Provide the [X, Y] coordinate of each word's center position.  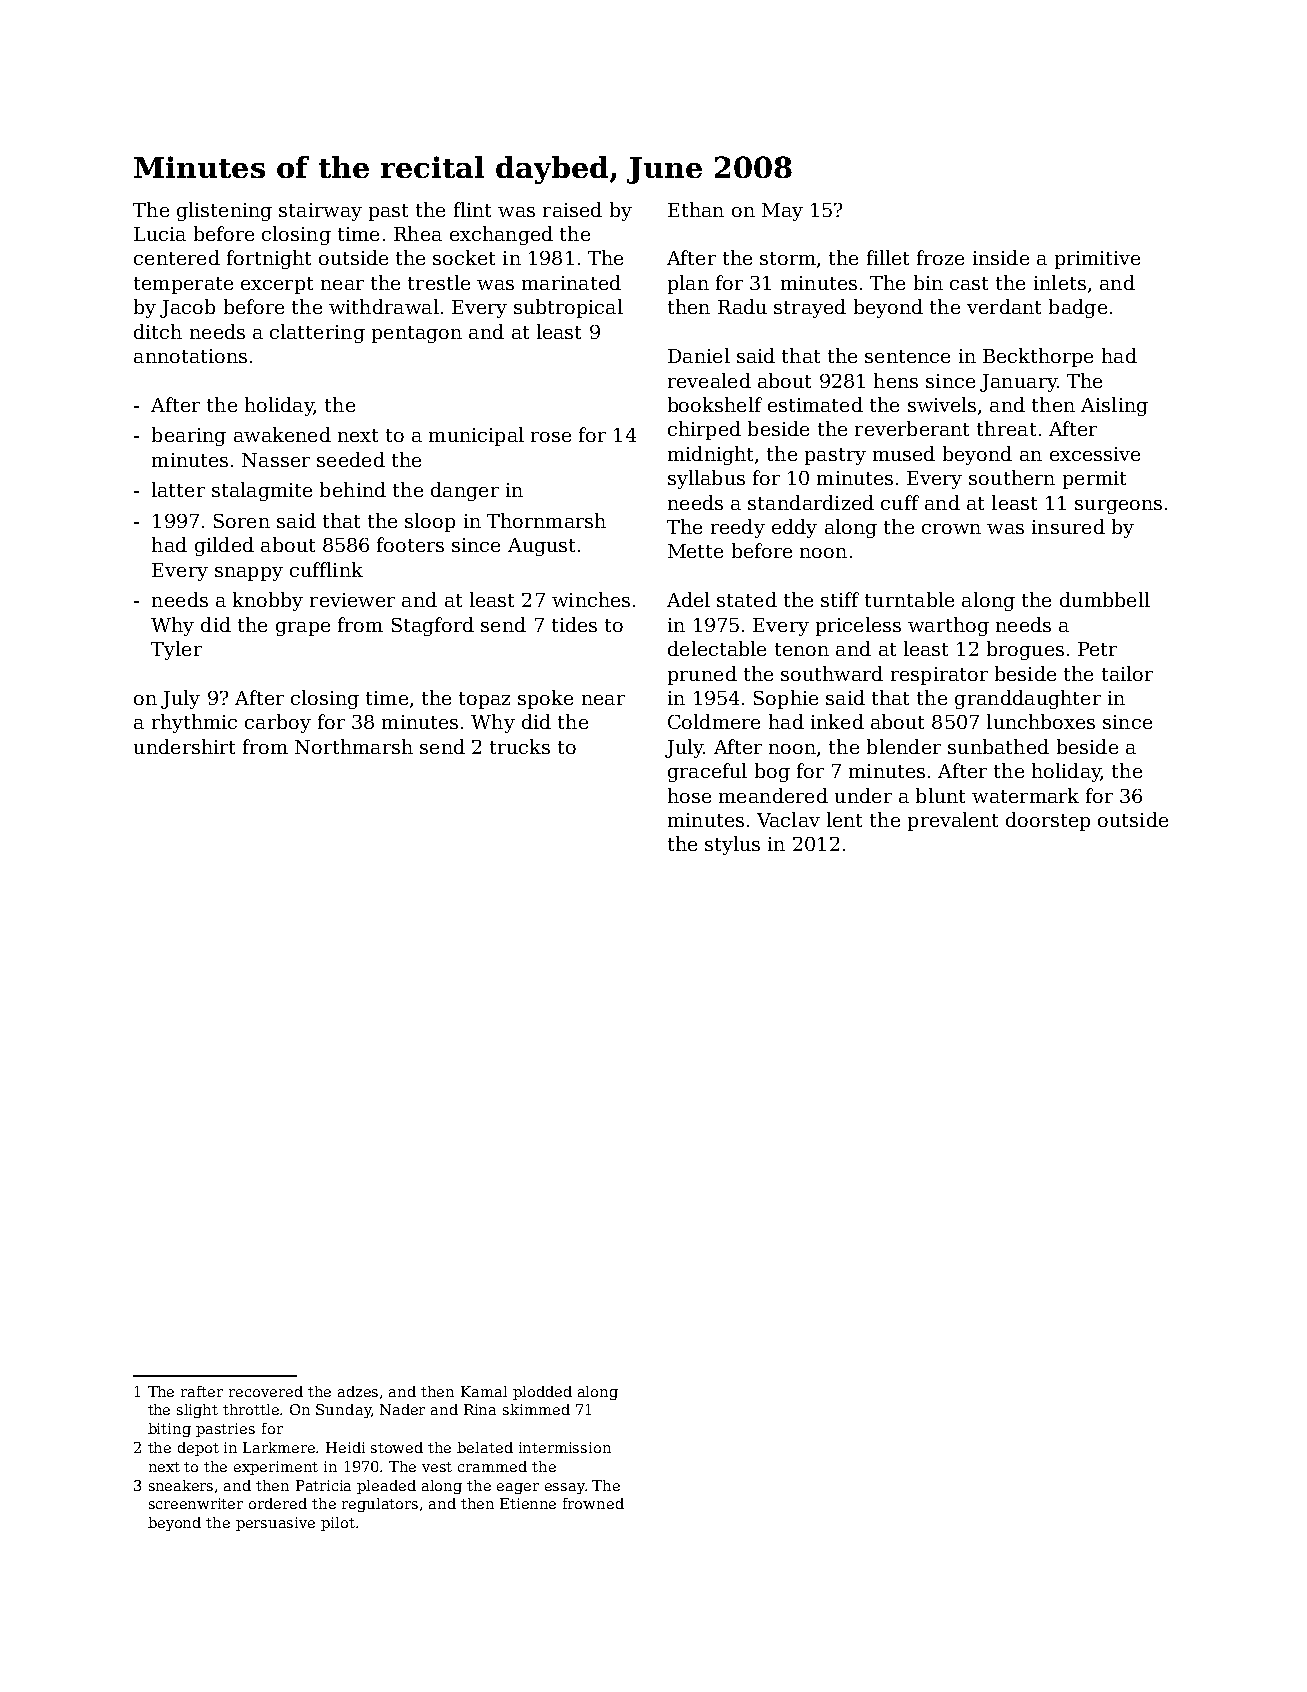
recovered [266, 1391]
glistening [224, 211]
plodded [542, 1393]
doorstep [1048, 821]
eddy [794, 528]
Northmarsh [354, 746]
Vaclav [788, 819]
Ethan [696, 209]
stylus [732, 845]
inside [1001, 257]
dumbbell [1105, 599]
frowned [593, 1503]
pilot [338, 1524]
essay [565, 1488]
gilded [224, 546]
